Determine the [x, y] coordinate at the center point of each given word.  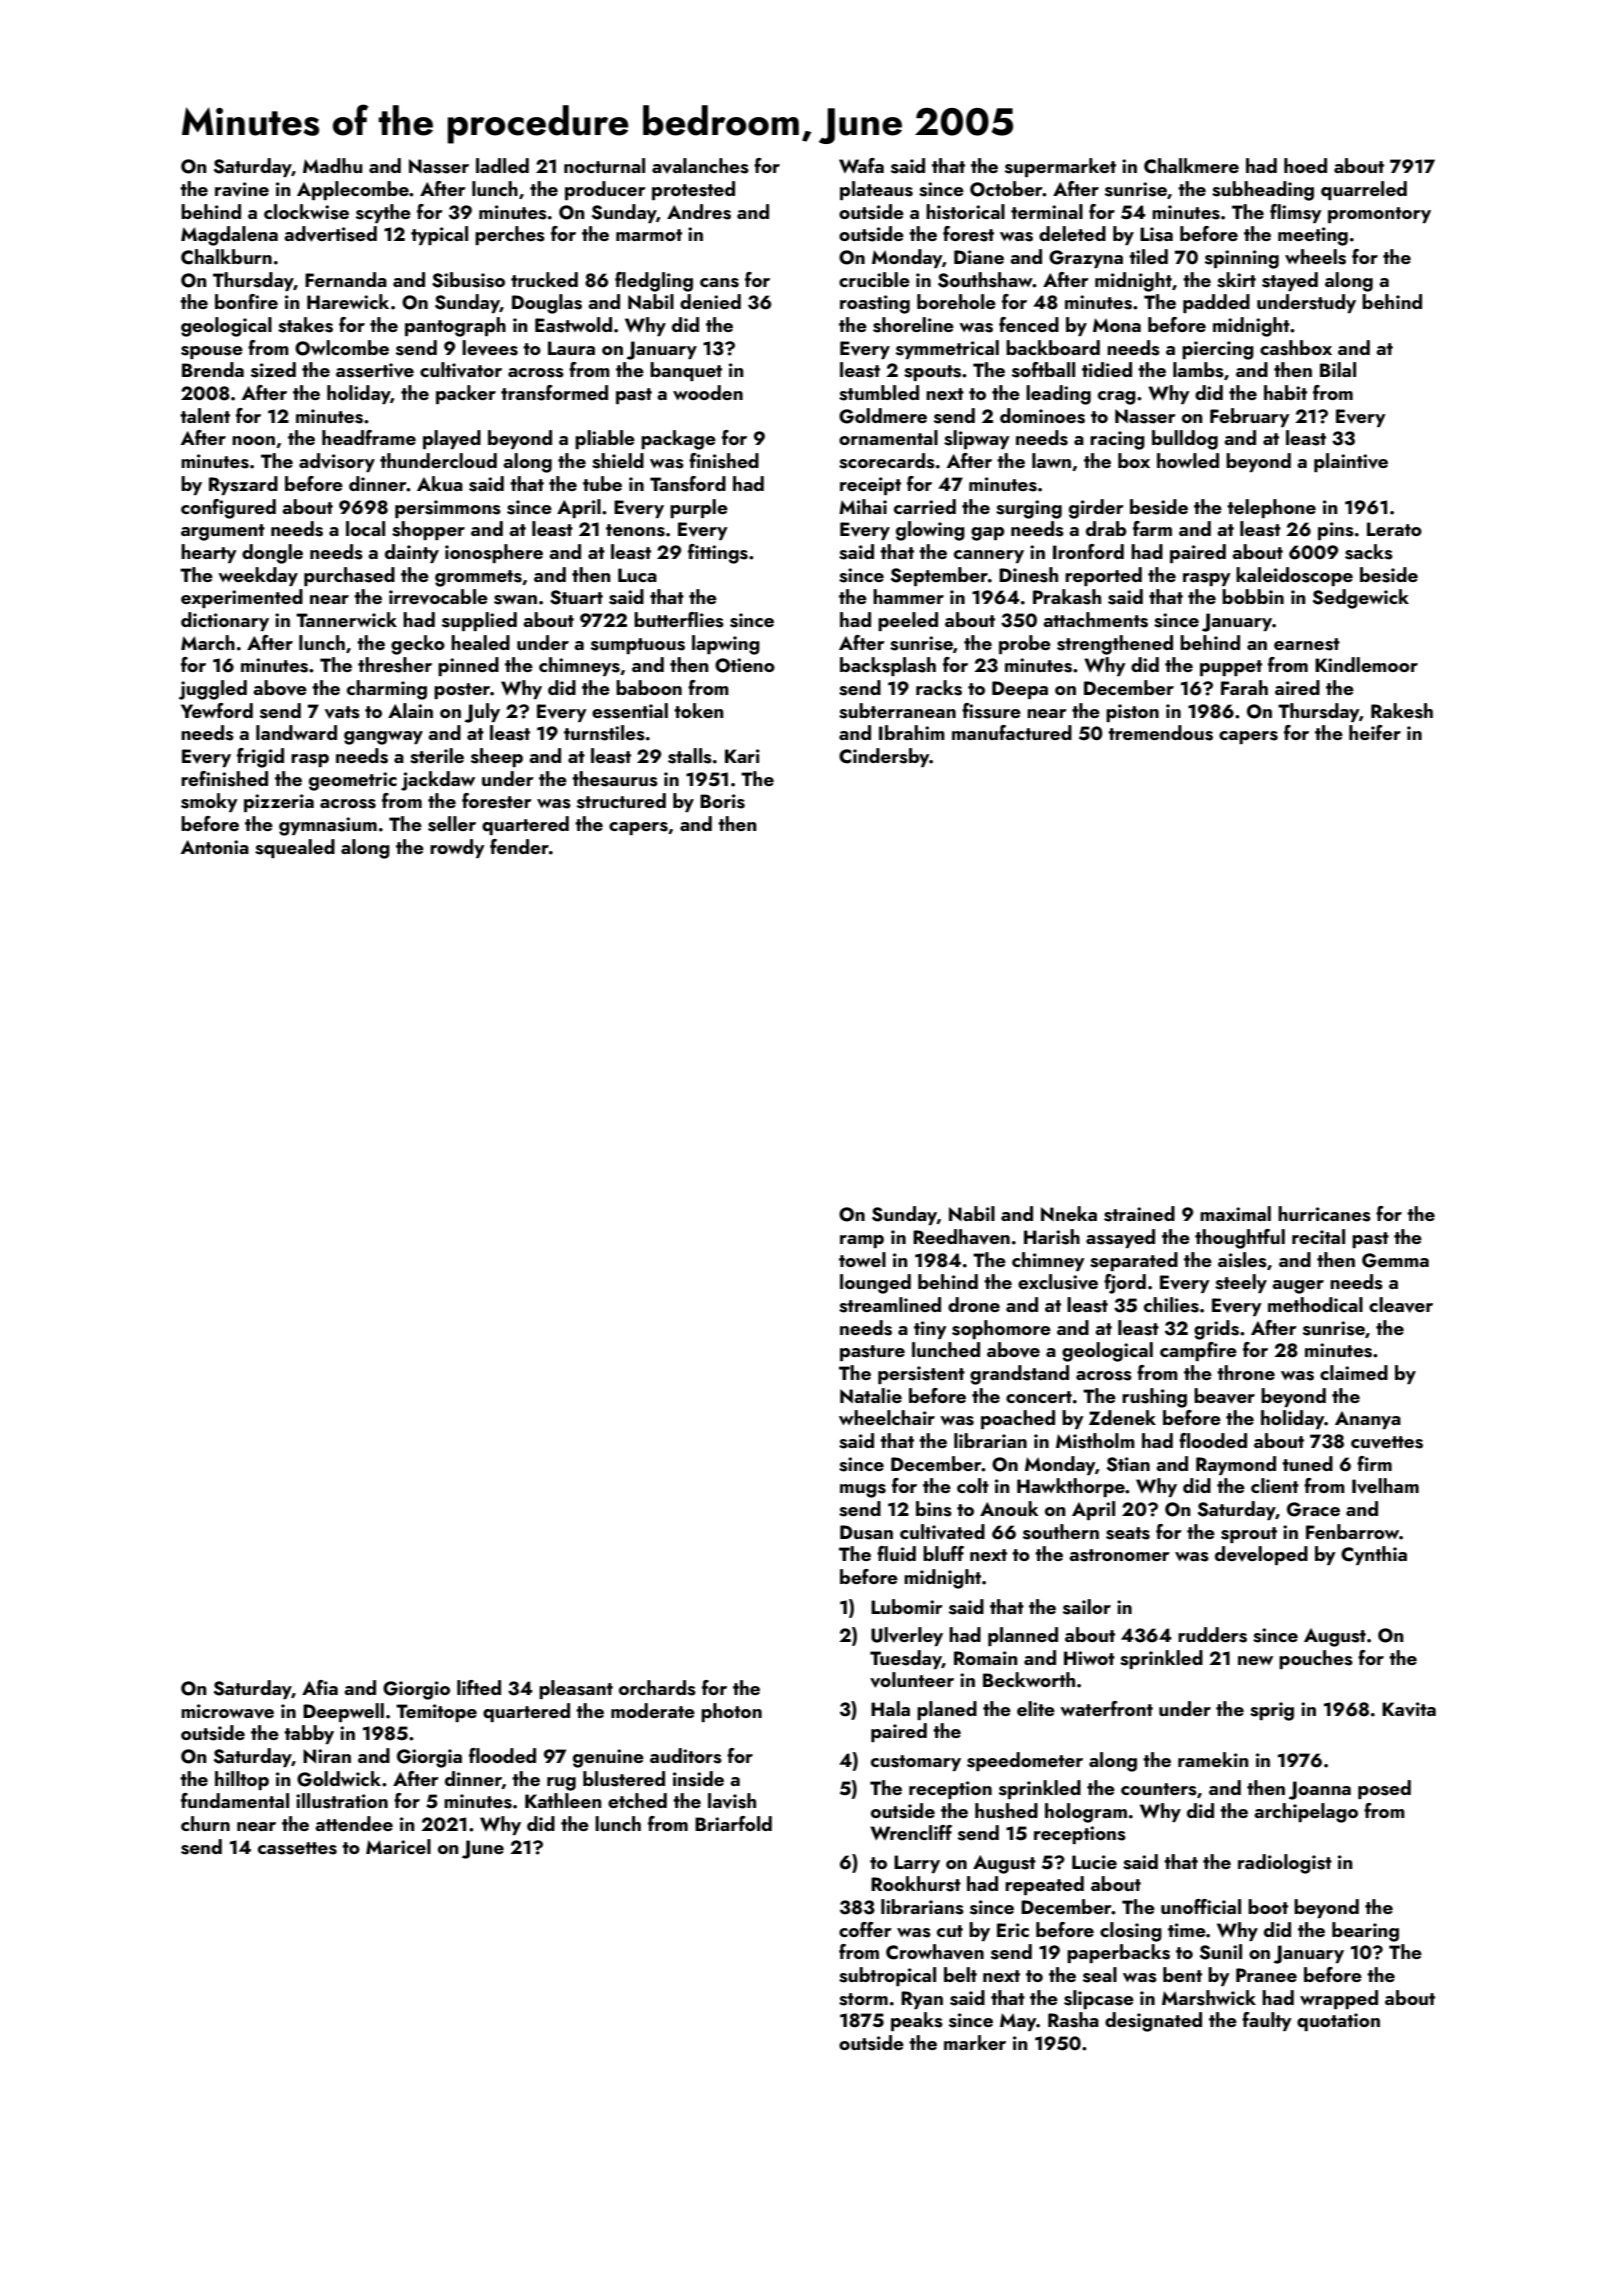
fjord [1125, 1284]
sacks [1369, 552]
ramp [862, 1241]
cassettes [297, 1848]
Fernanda [346, 279]
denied [710, 301]
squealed [295, 848]
